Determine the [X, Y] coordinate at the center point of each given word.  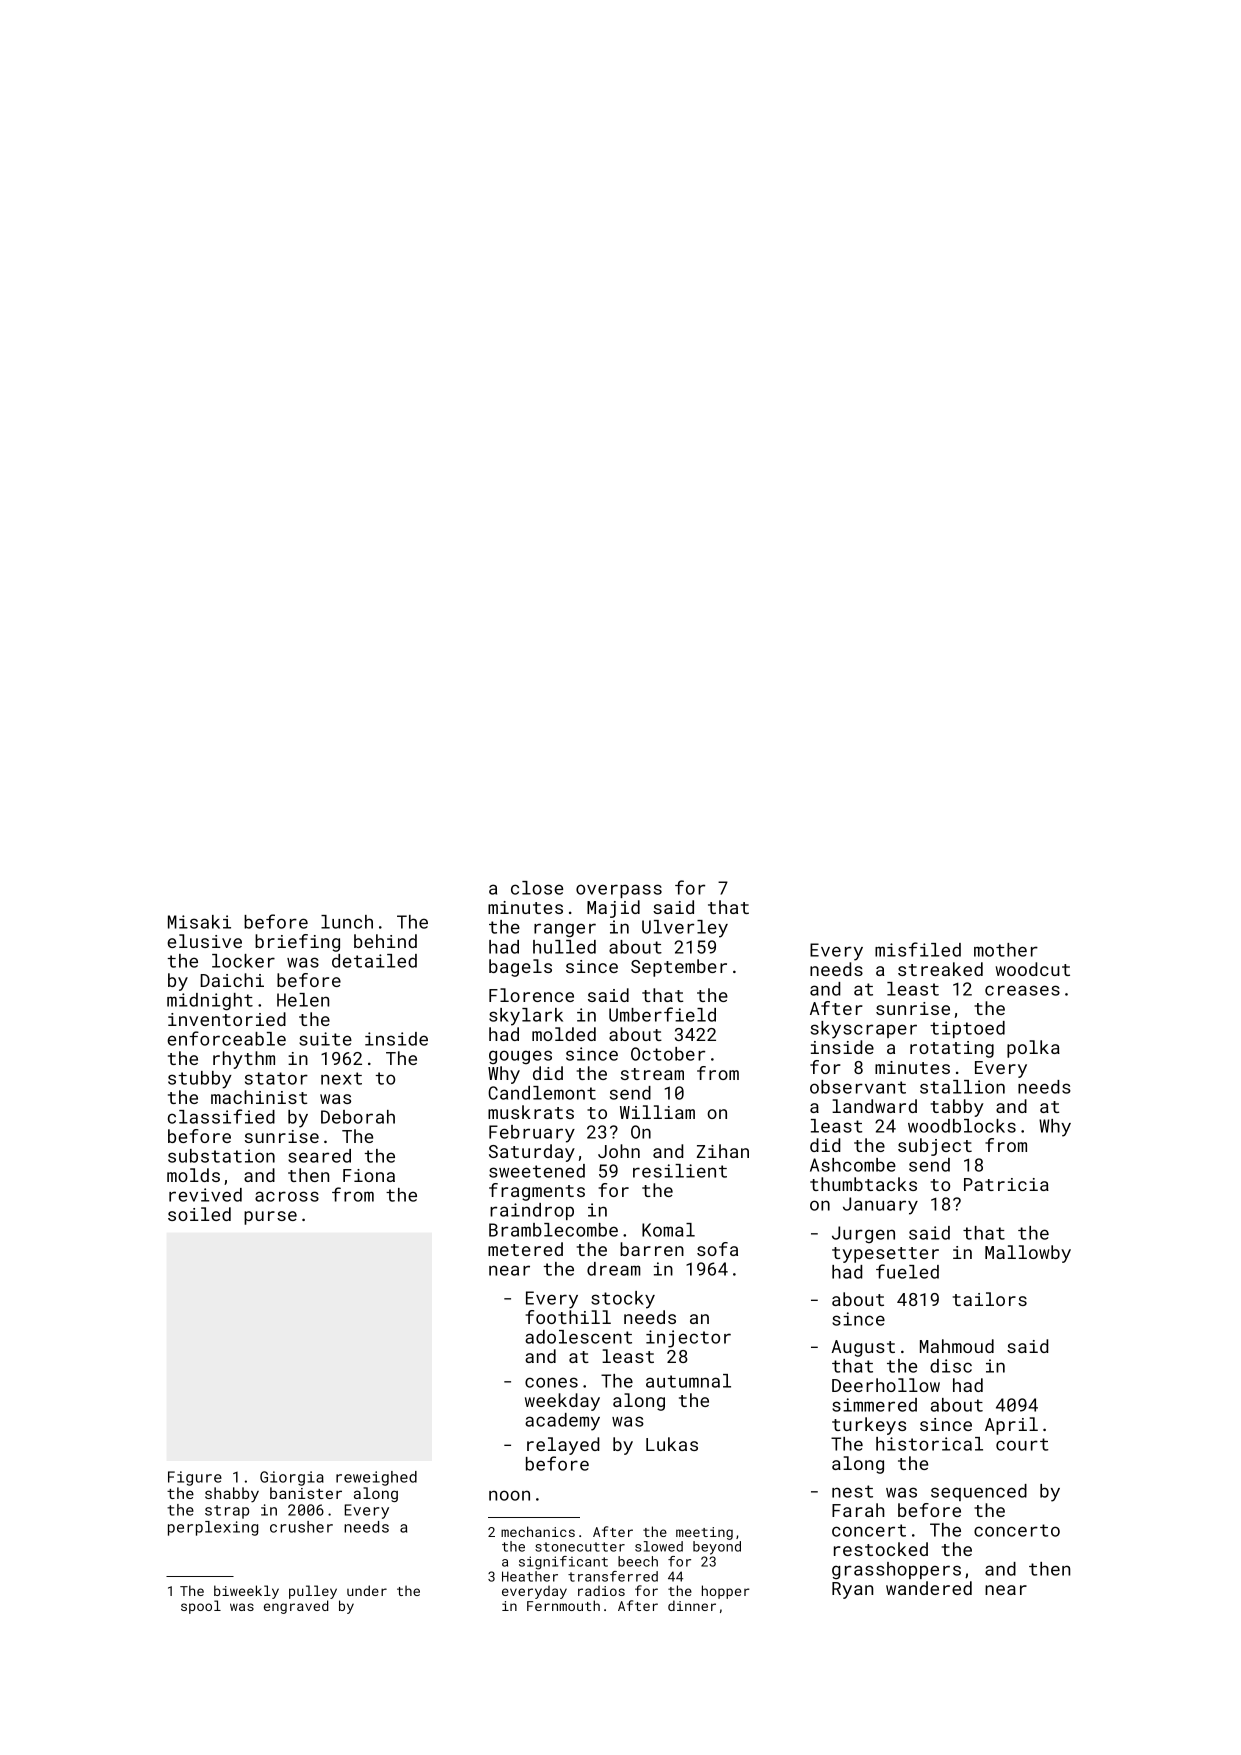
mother [1006, 950]
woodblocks [962, 1126]
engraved [296, 1607]
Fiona [369, 1175]
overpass [619, 891]
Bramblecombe [553, 1230]
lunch [347, 922]
